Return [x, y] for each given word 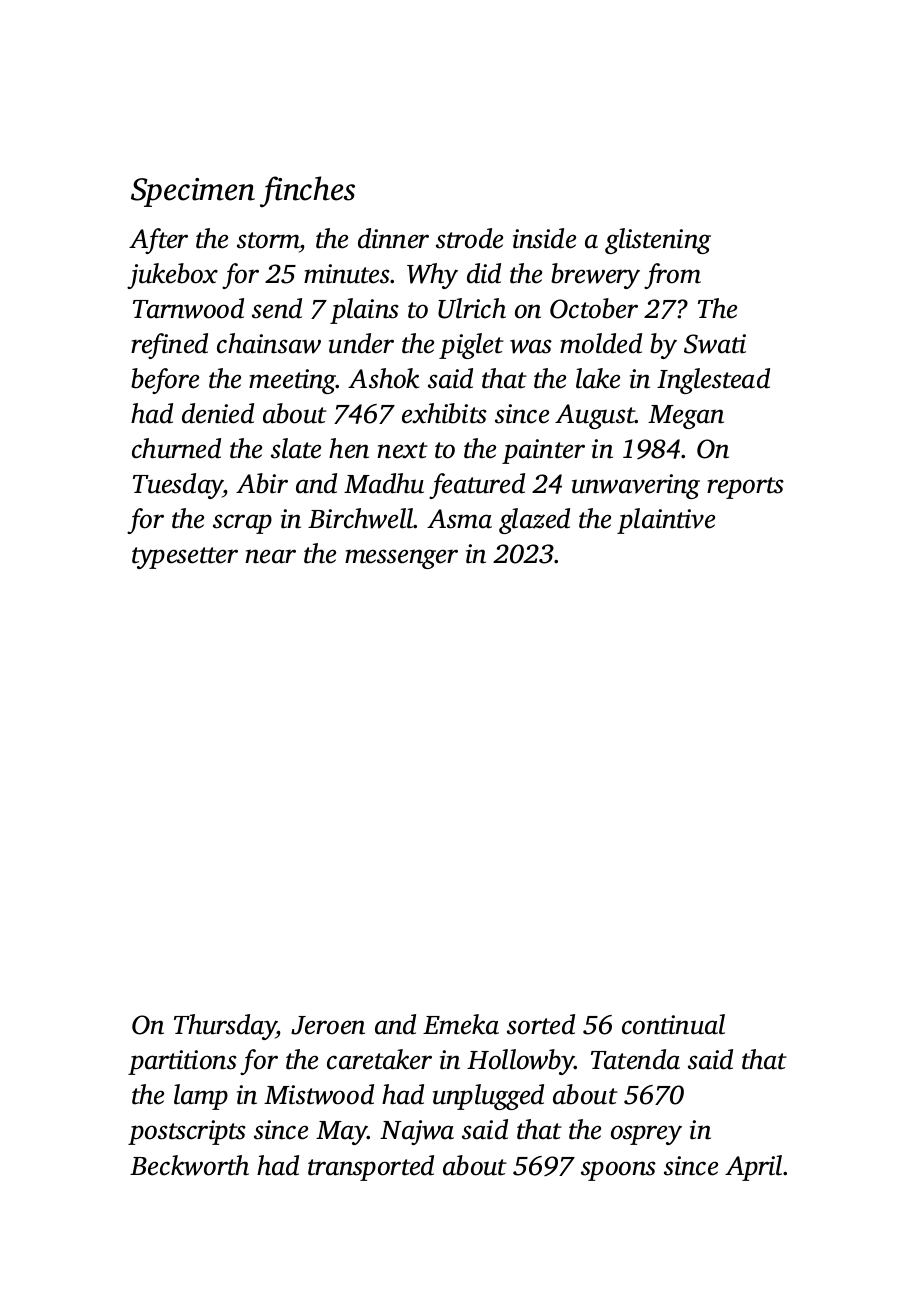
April [753, 1168]
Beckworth [189, 1165]
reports [745, 488]
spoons [618, 1171]
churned [176, 448]
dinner [393, 238]
